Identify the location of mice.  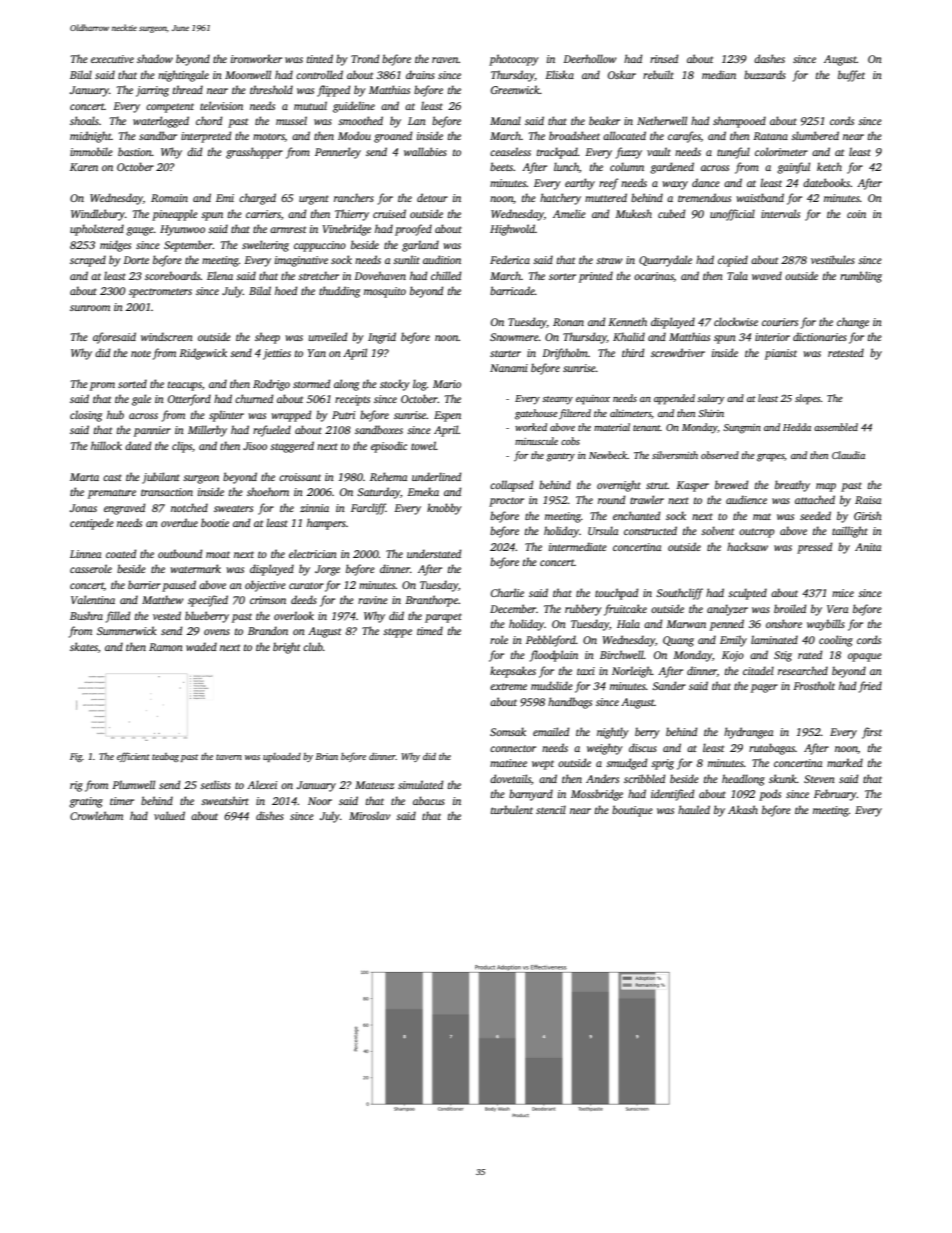
(843, 593).
